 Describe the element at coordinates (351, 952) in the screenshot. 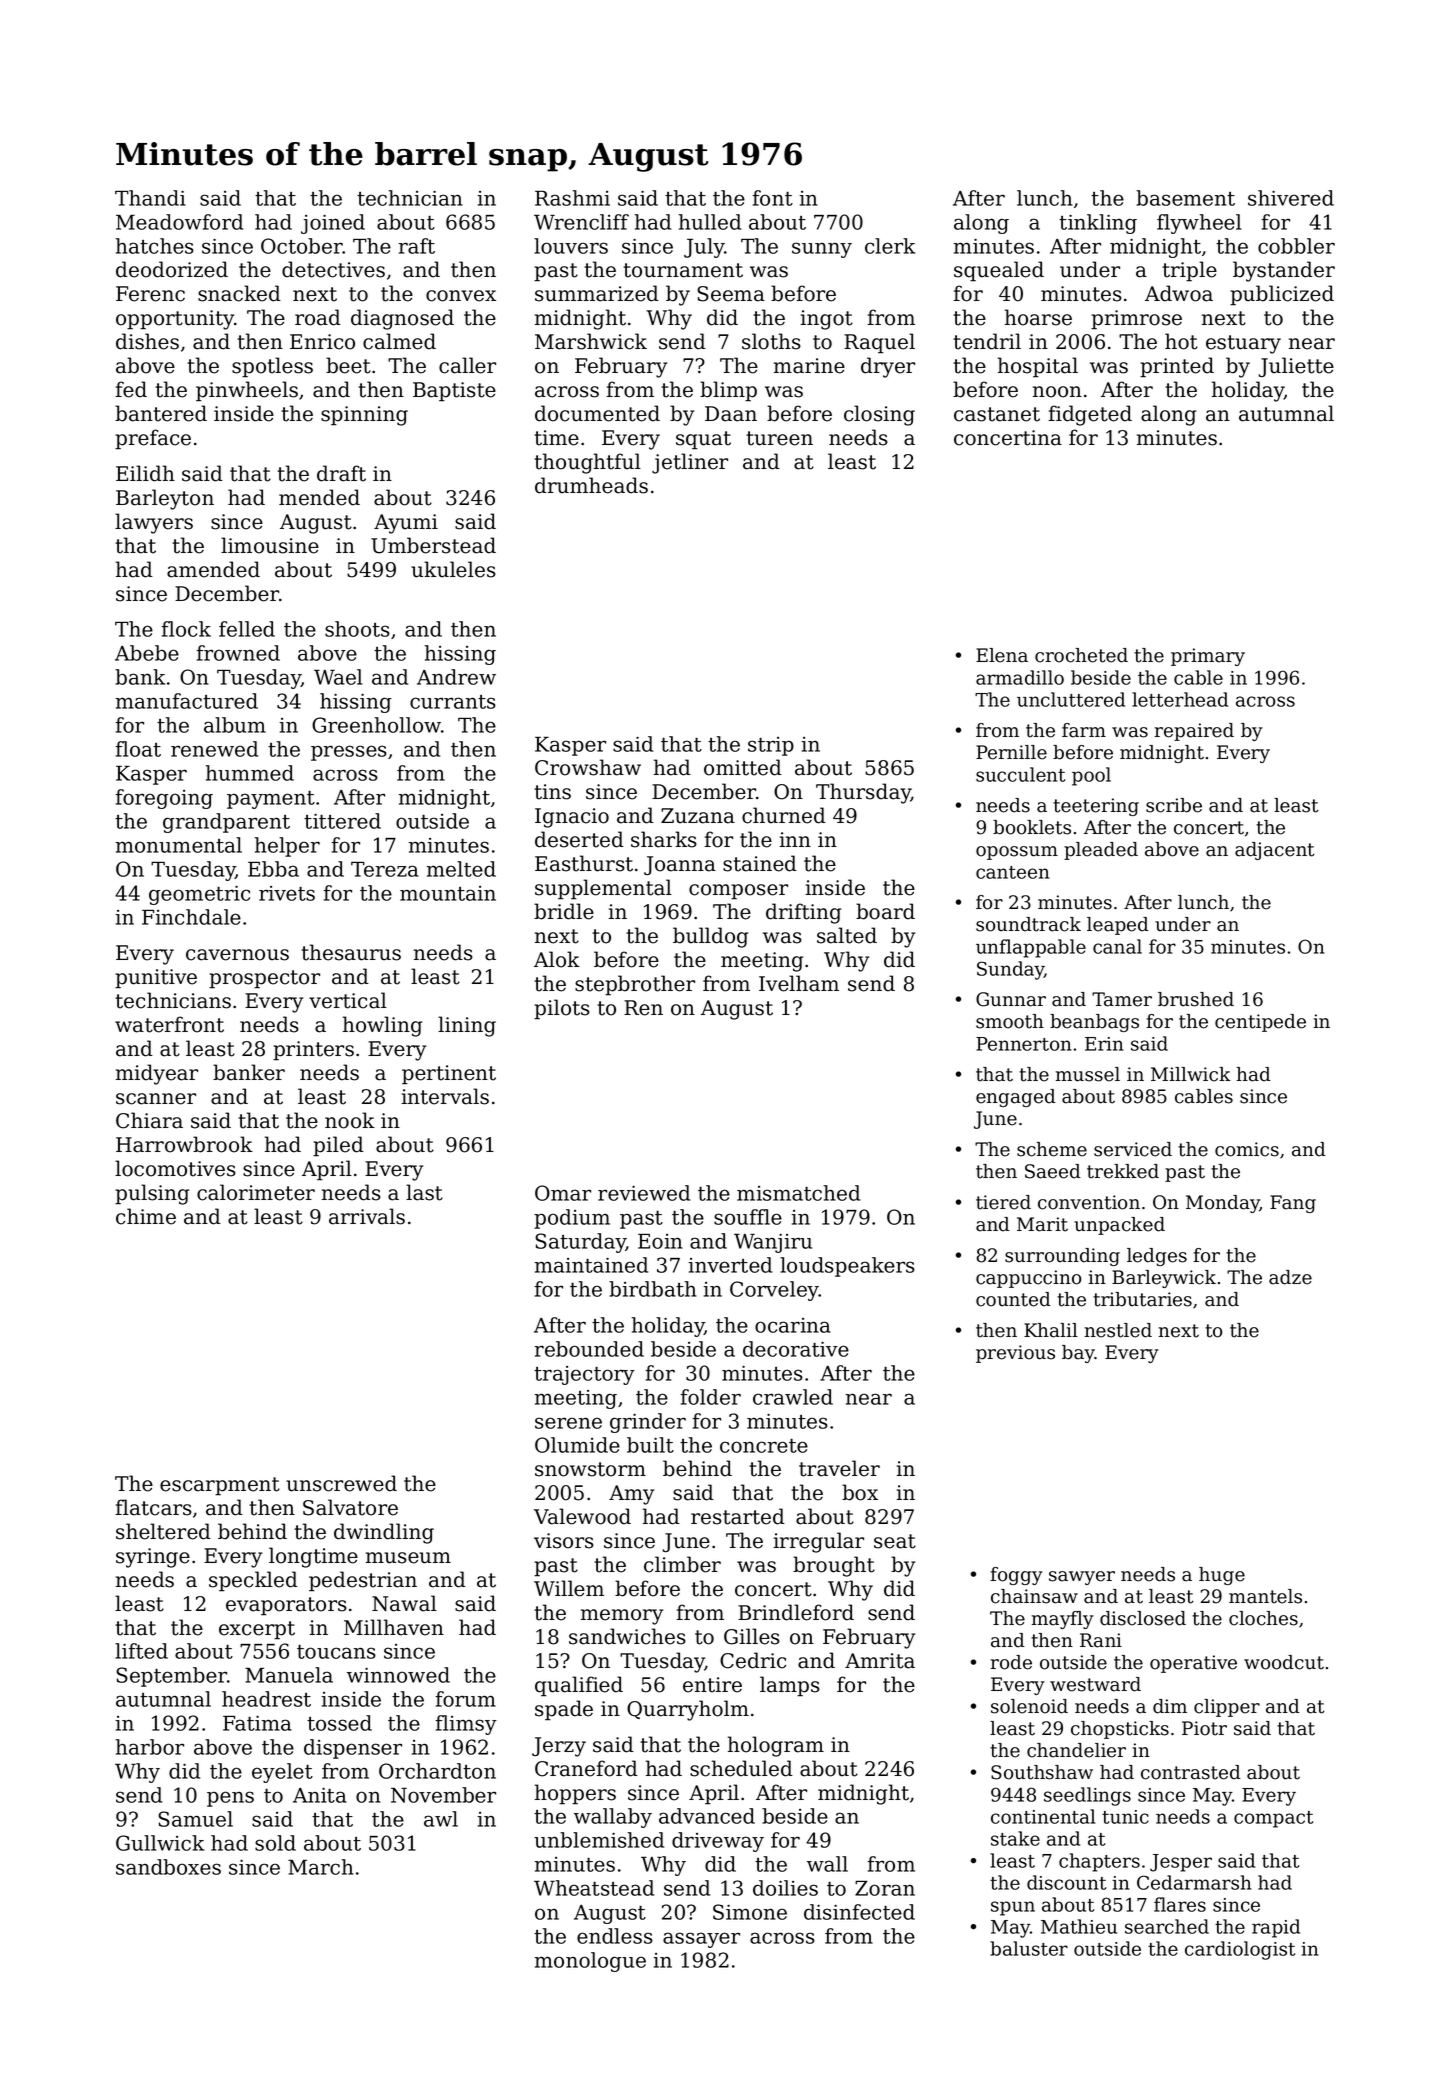

I see `thesaurus` at that location.
